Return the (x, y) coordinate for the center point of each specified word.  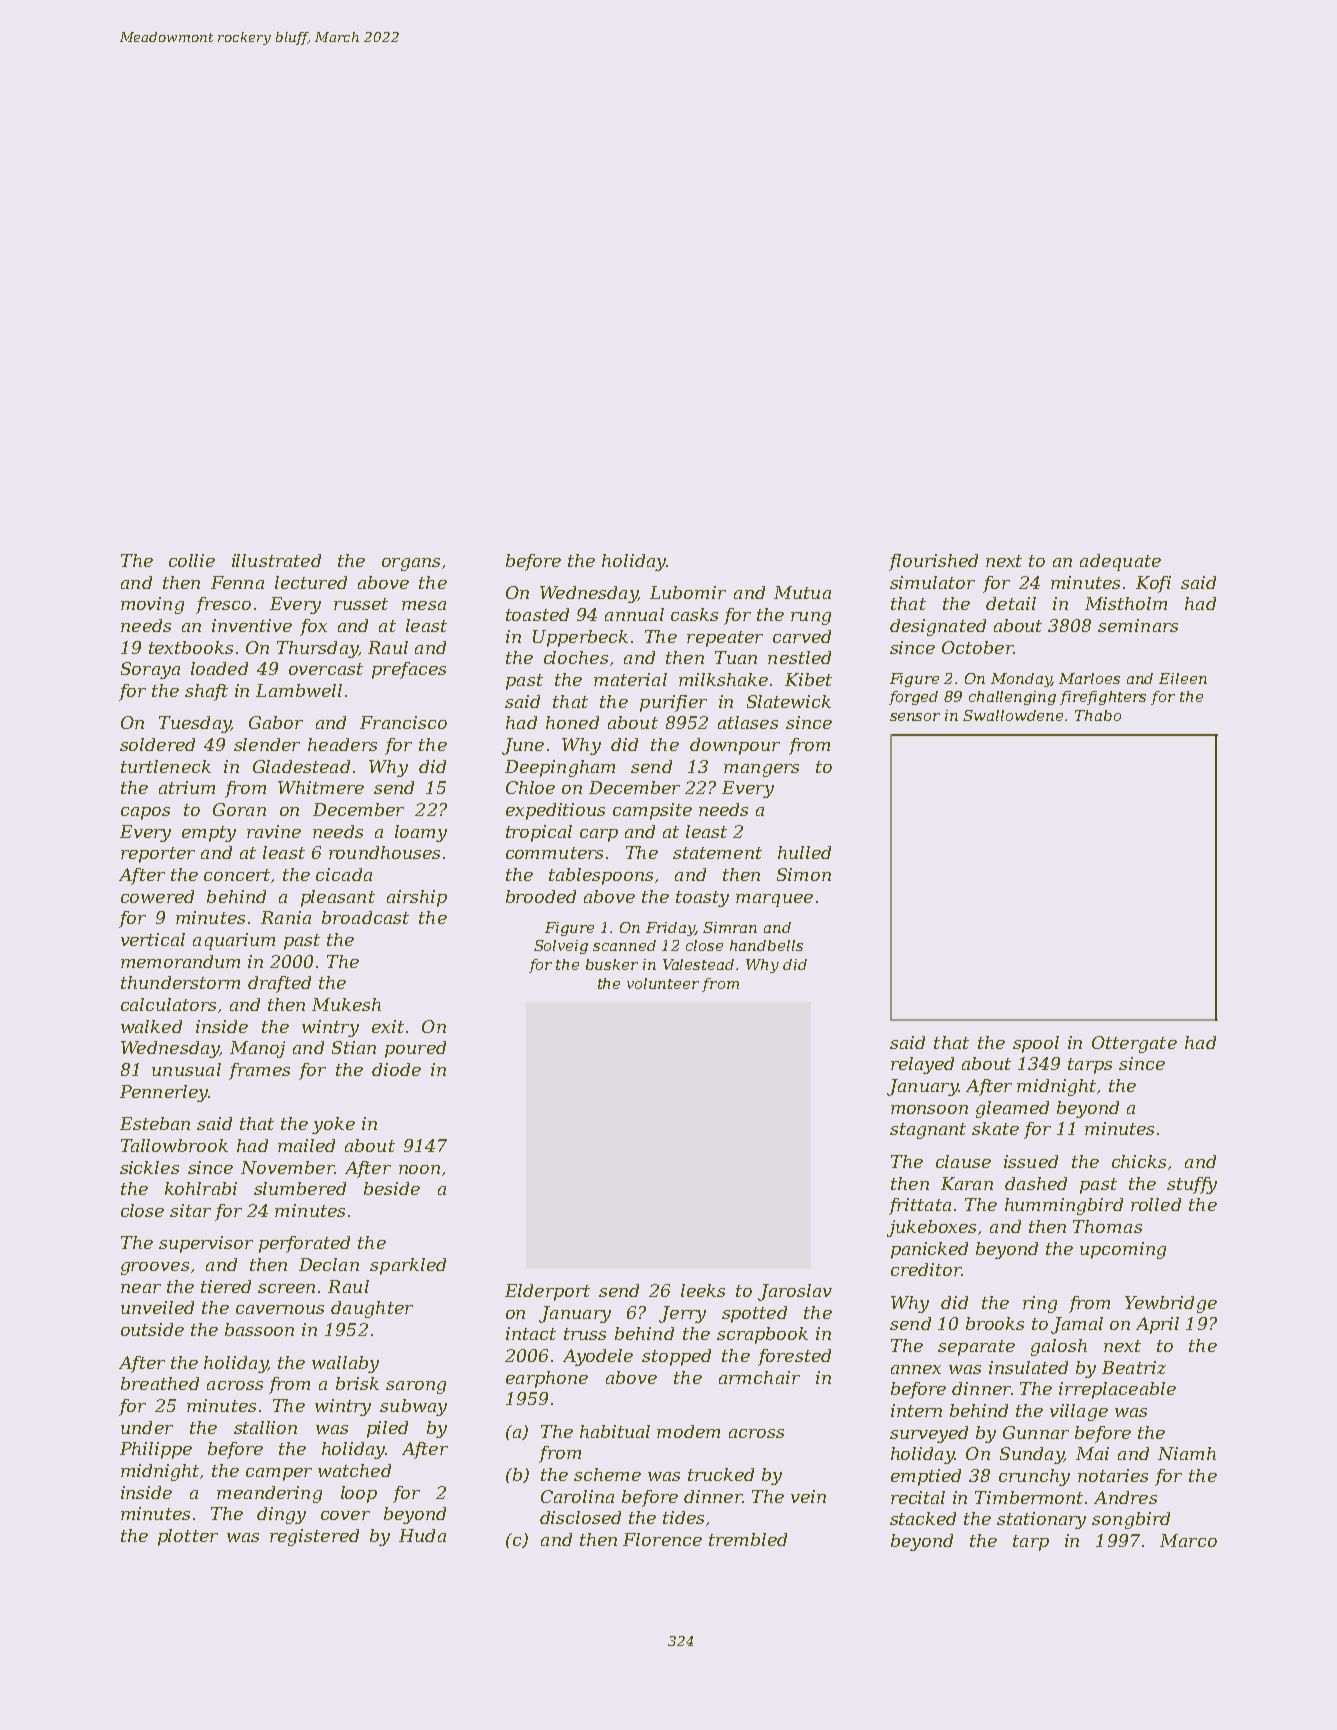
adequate (1120, 562)
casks (694, 614)
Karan (967, 1183)
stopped (676, 1357)
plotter (188, 1537)
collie (192, 560)
